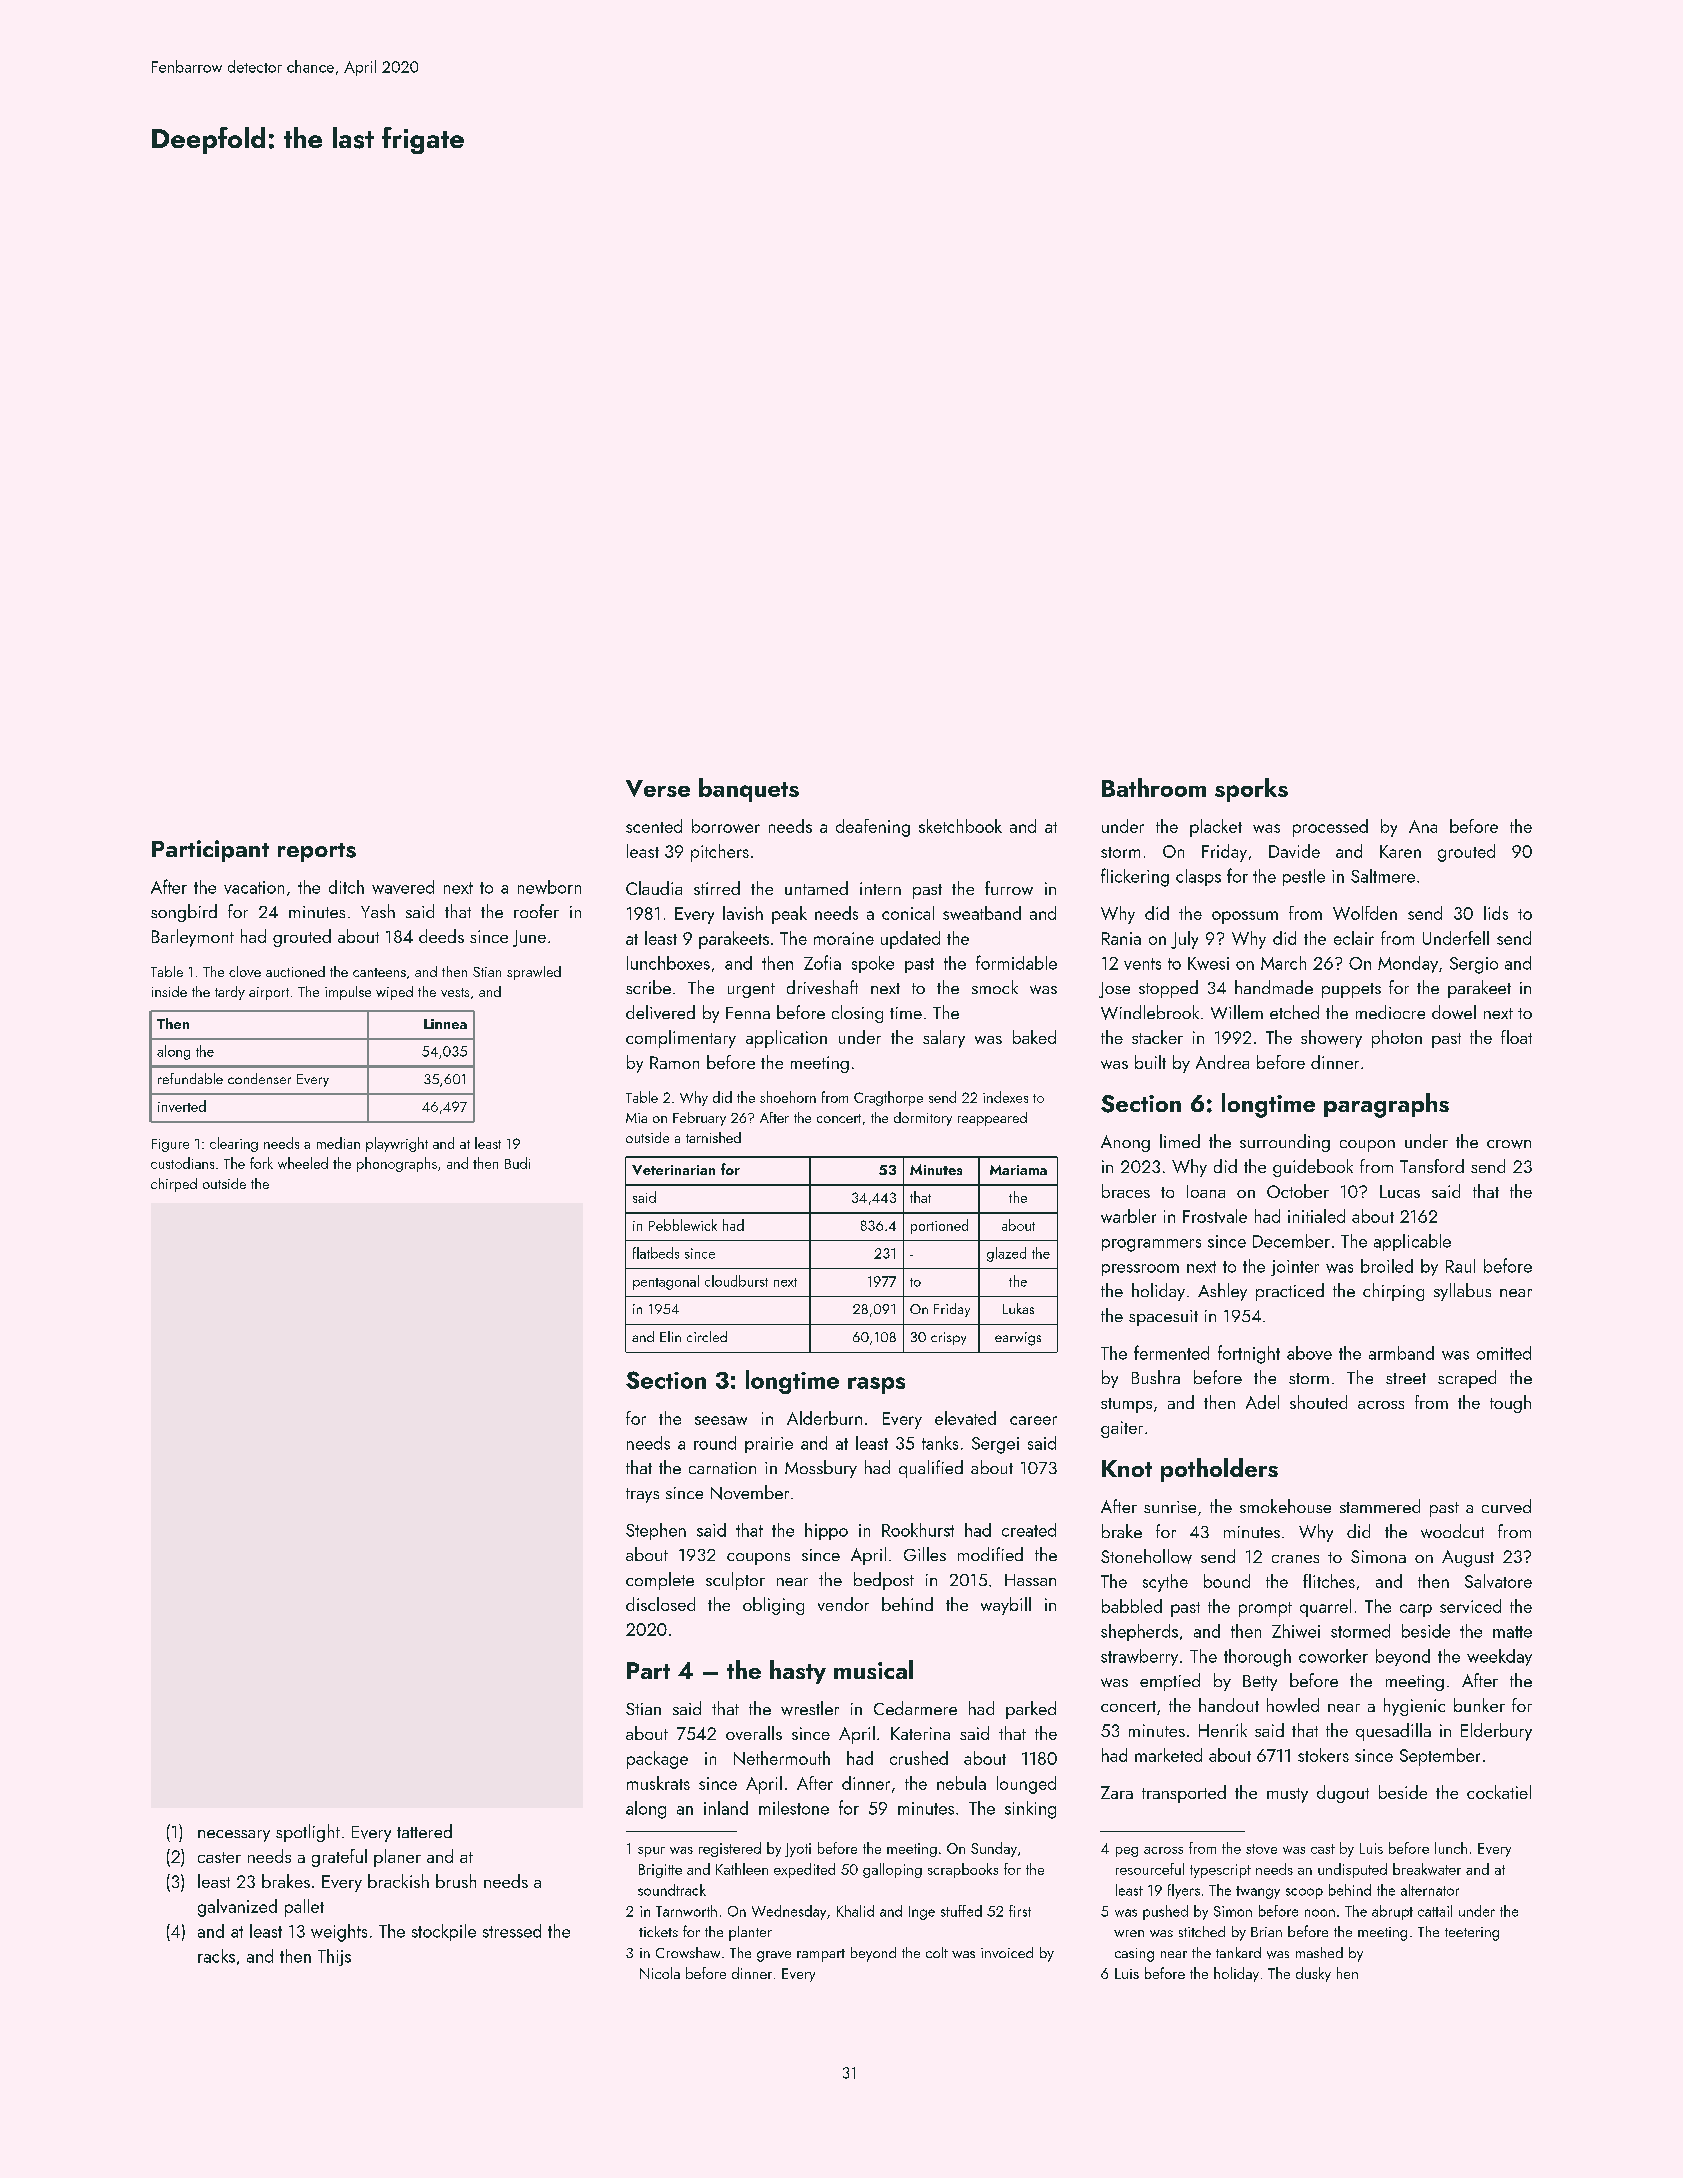  I want to click on Nethermouth, so click(782, 1758).
